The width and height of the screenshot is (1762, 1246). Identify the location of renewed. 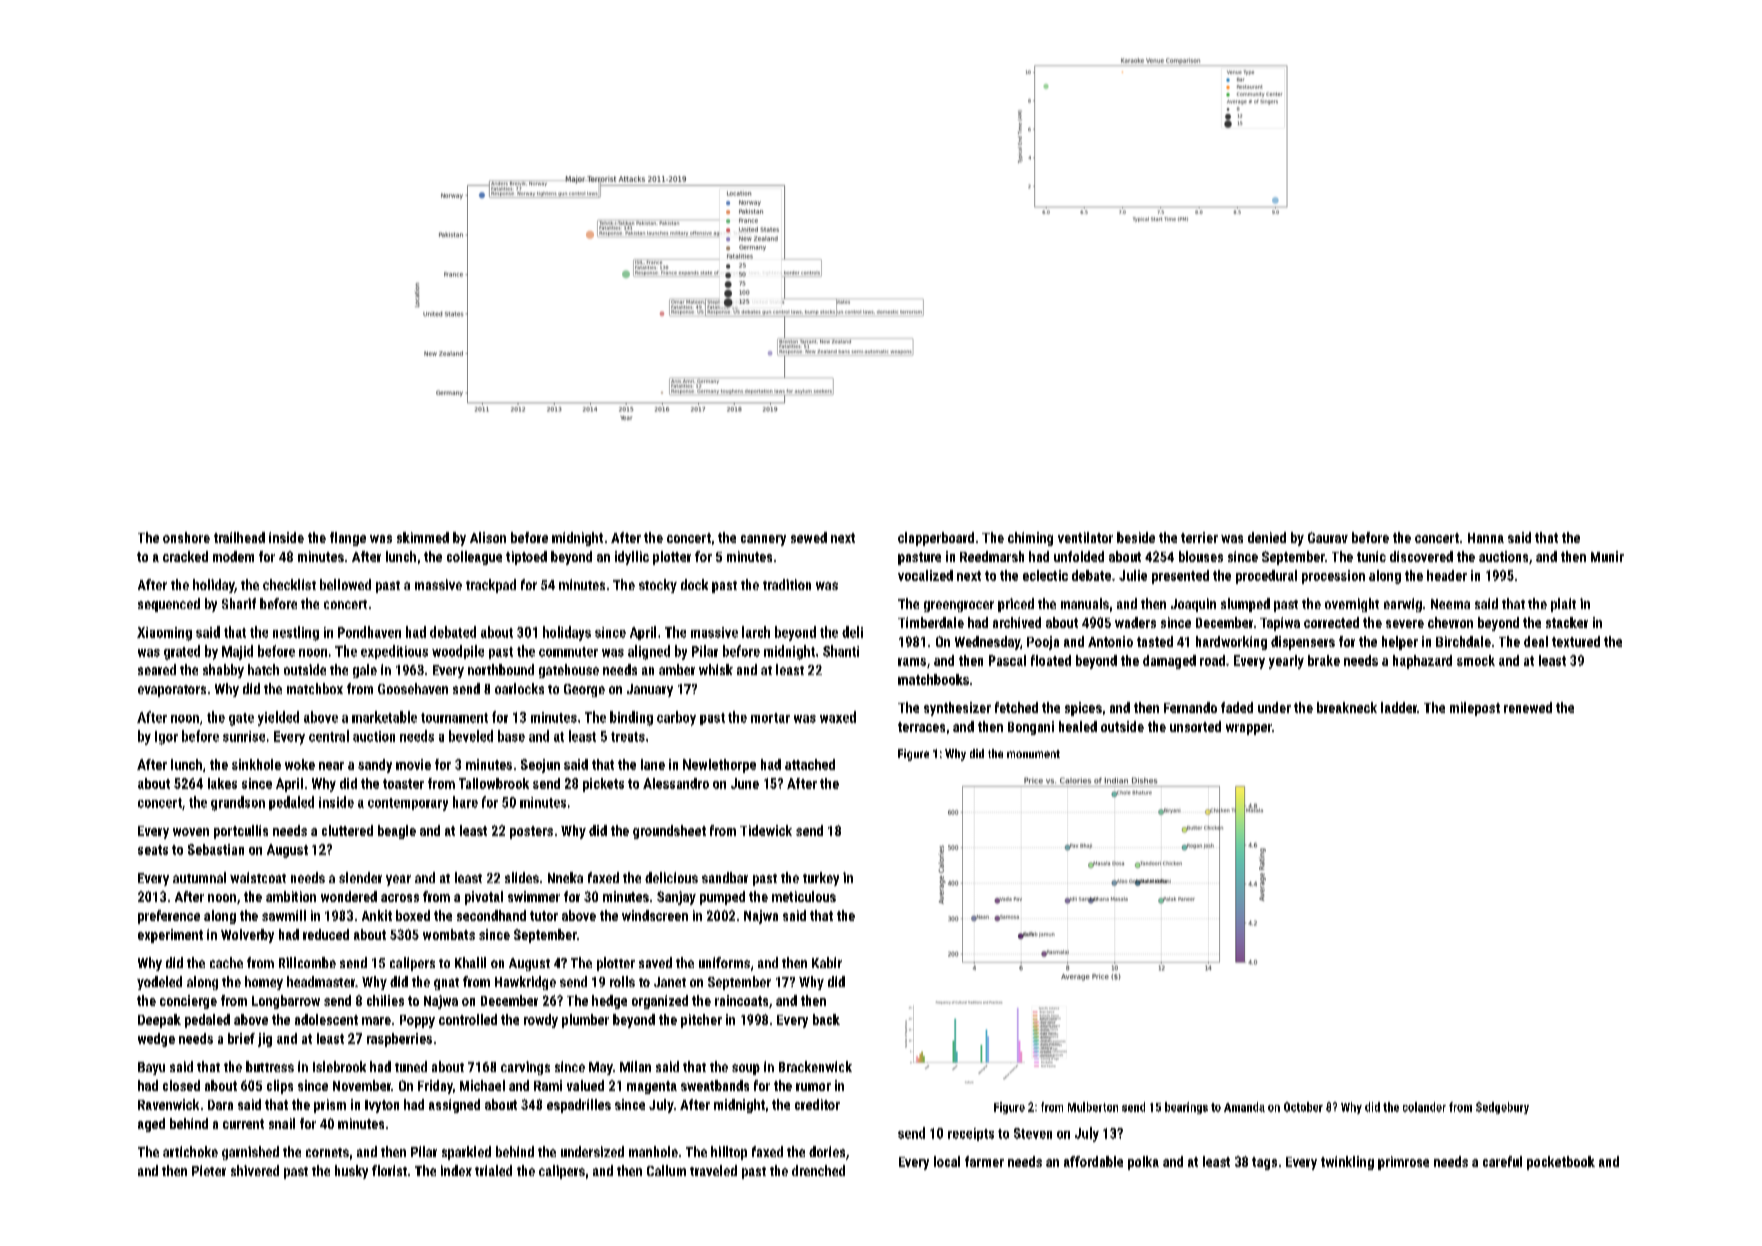
(1528, 707).
